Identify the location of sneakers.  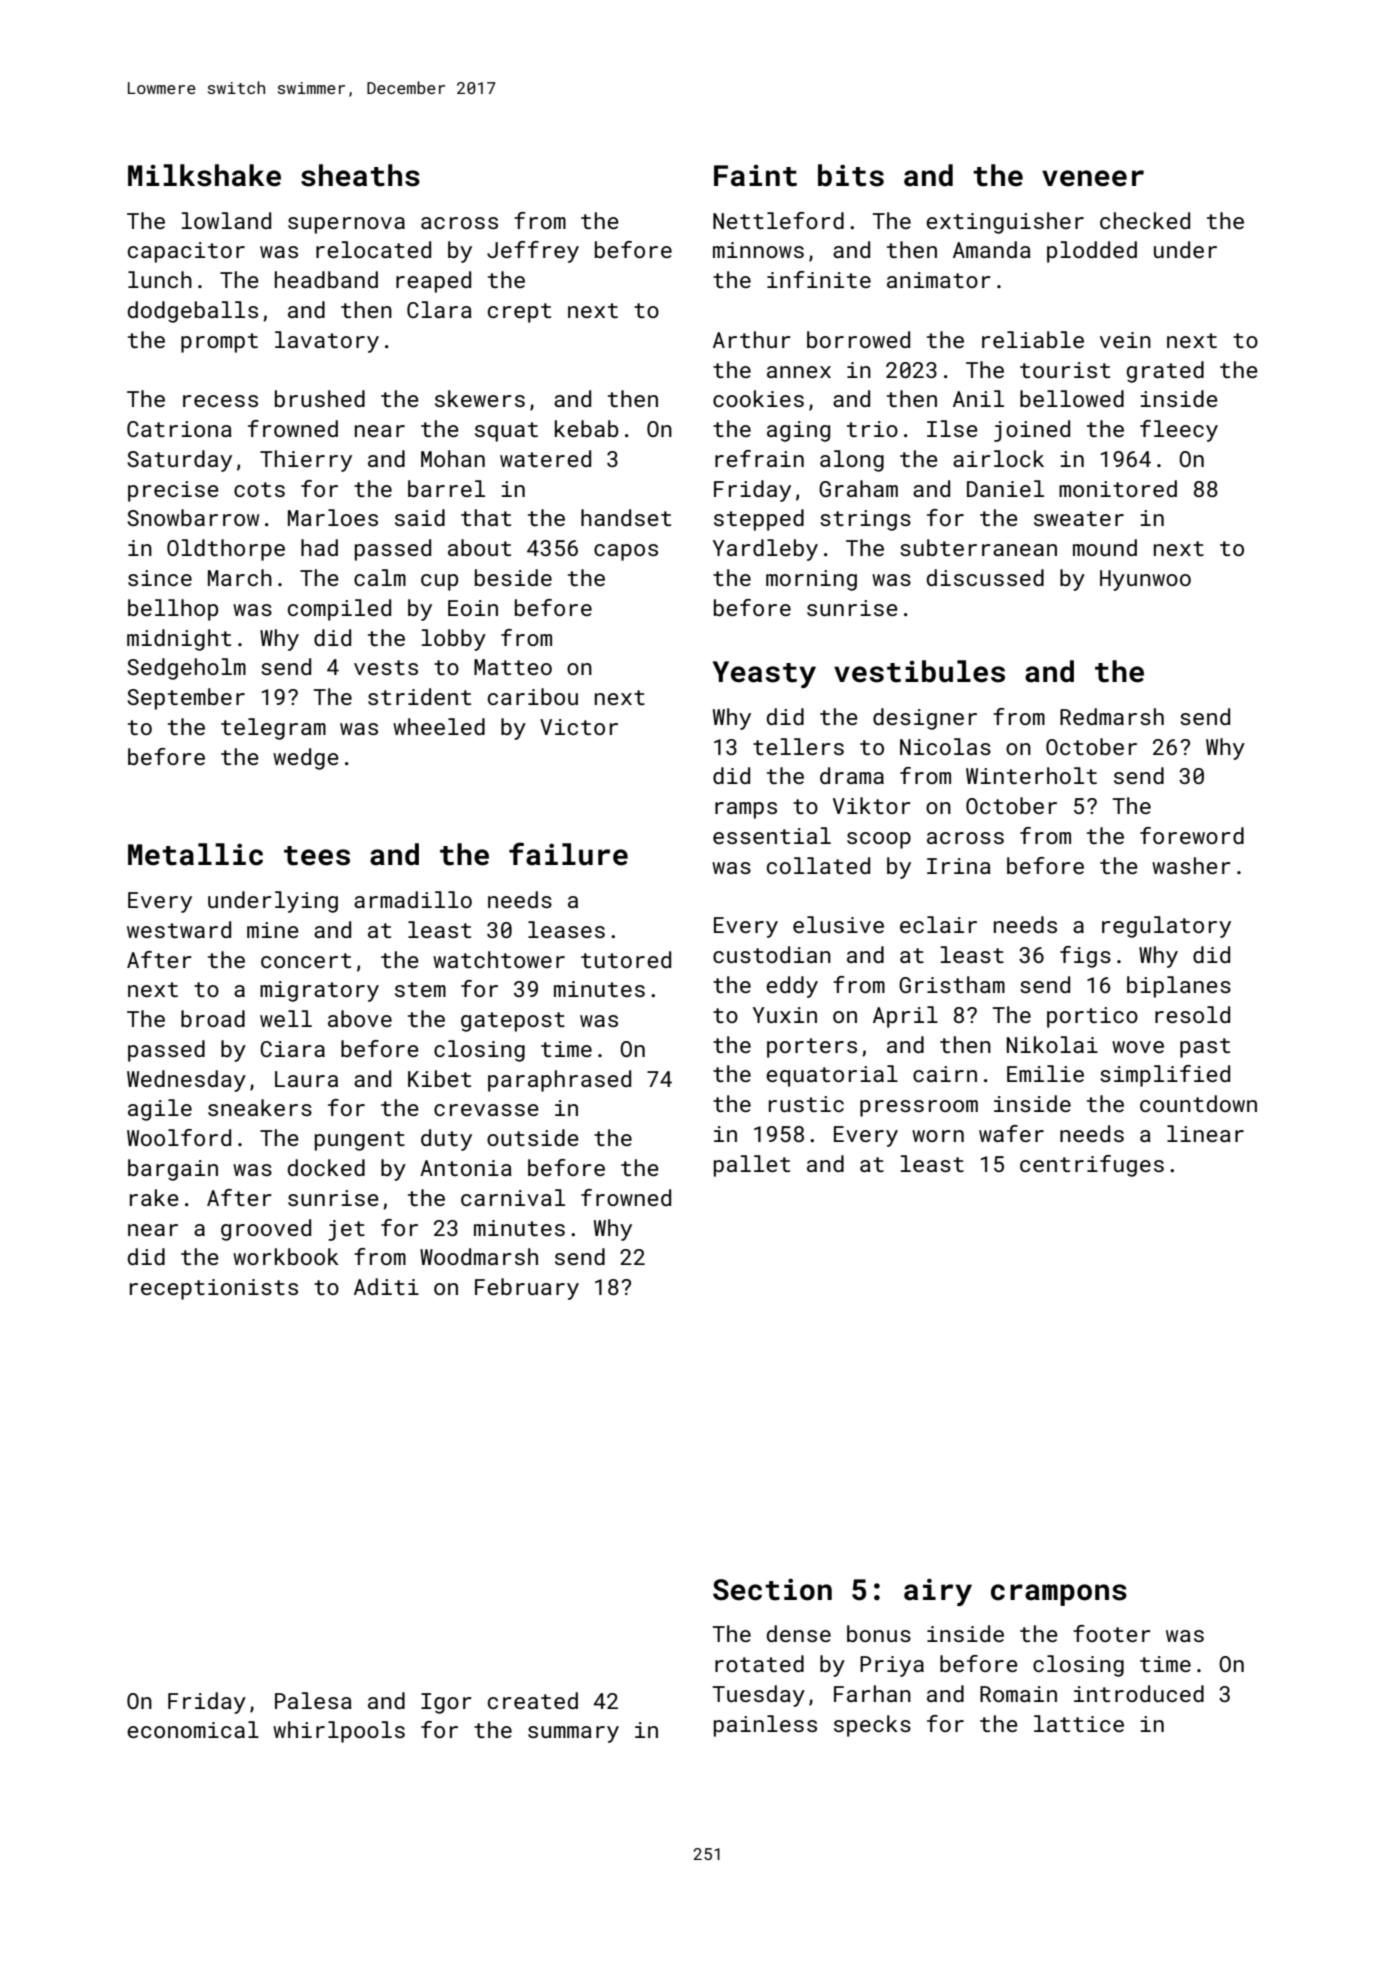
(260, 1107).
